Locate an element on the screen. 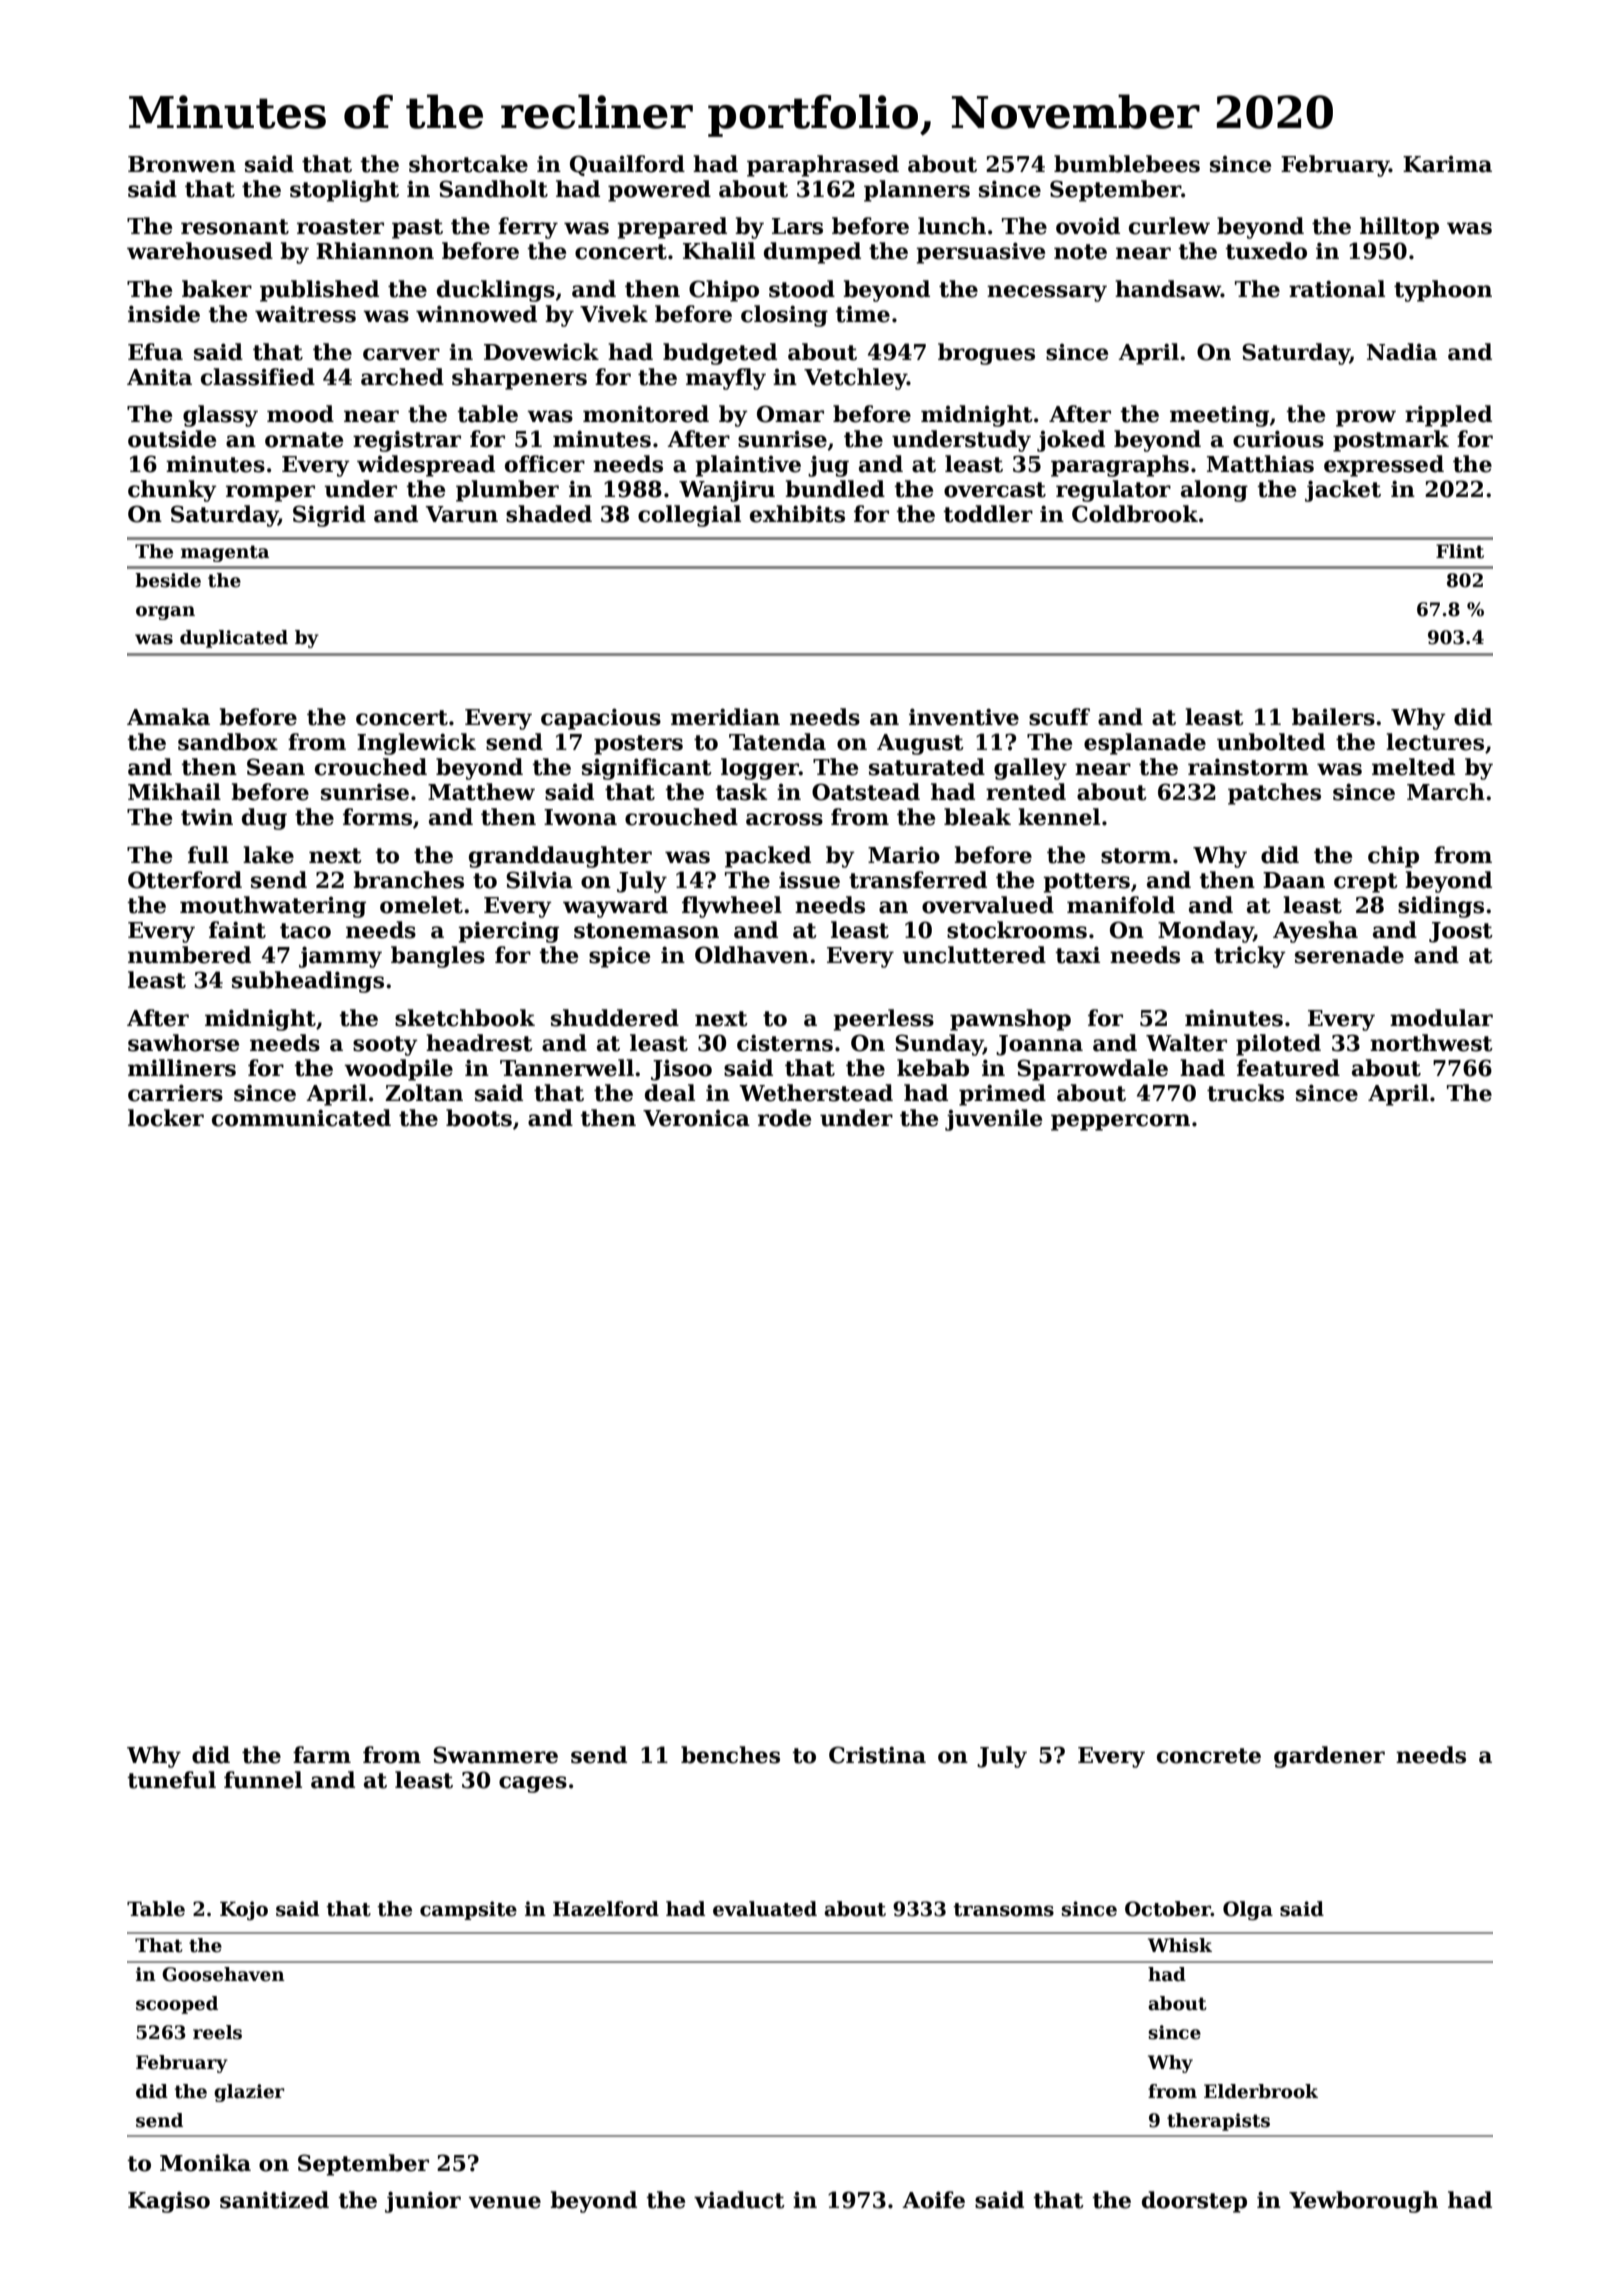 Image resolution: width=1620 pixels, height=2292 pixels. expressed is located at coordinates (1384, 466).
